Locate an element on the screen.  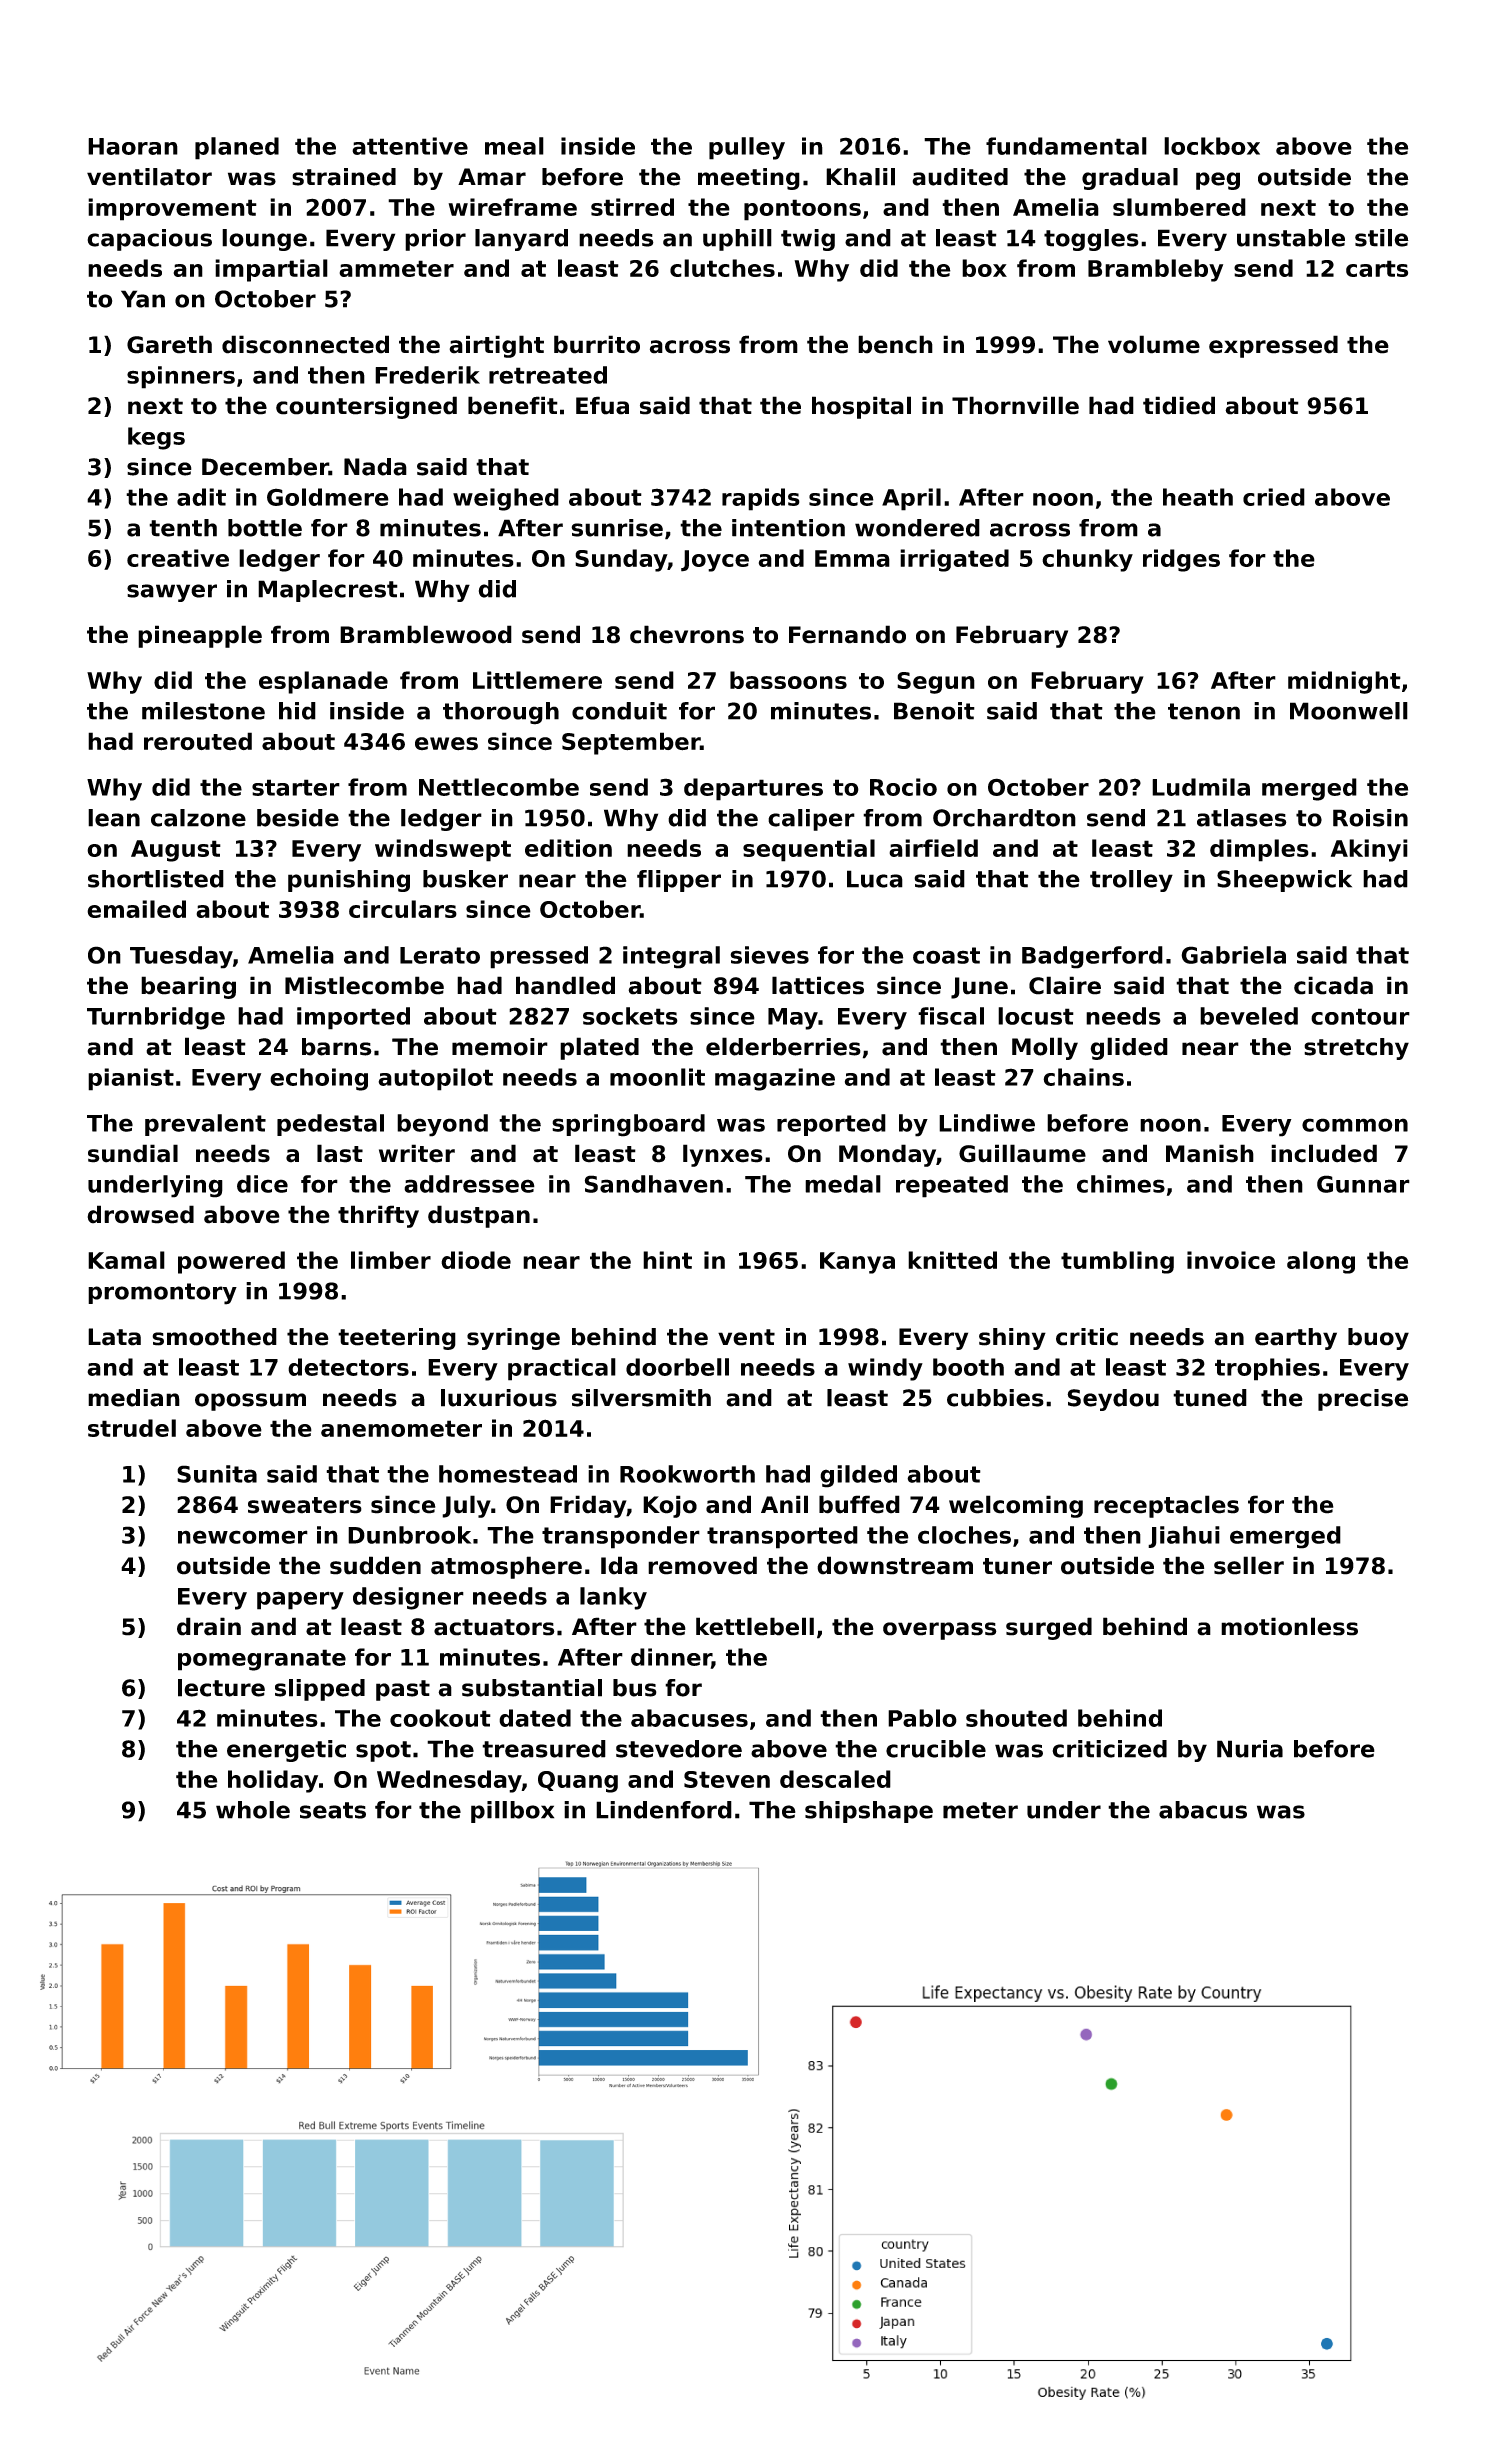
sieves is located at coordinates (769, 955).
